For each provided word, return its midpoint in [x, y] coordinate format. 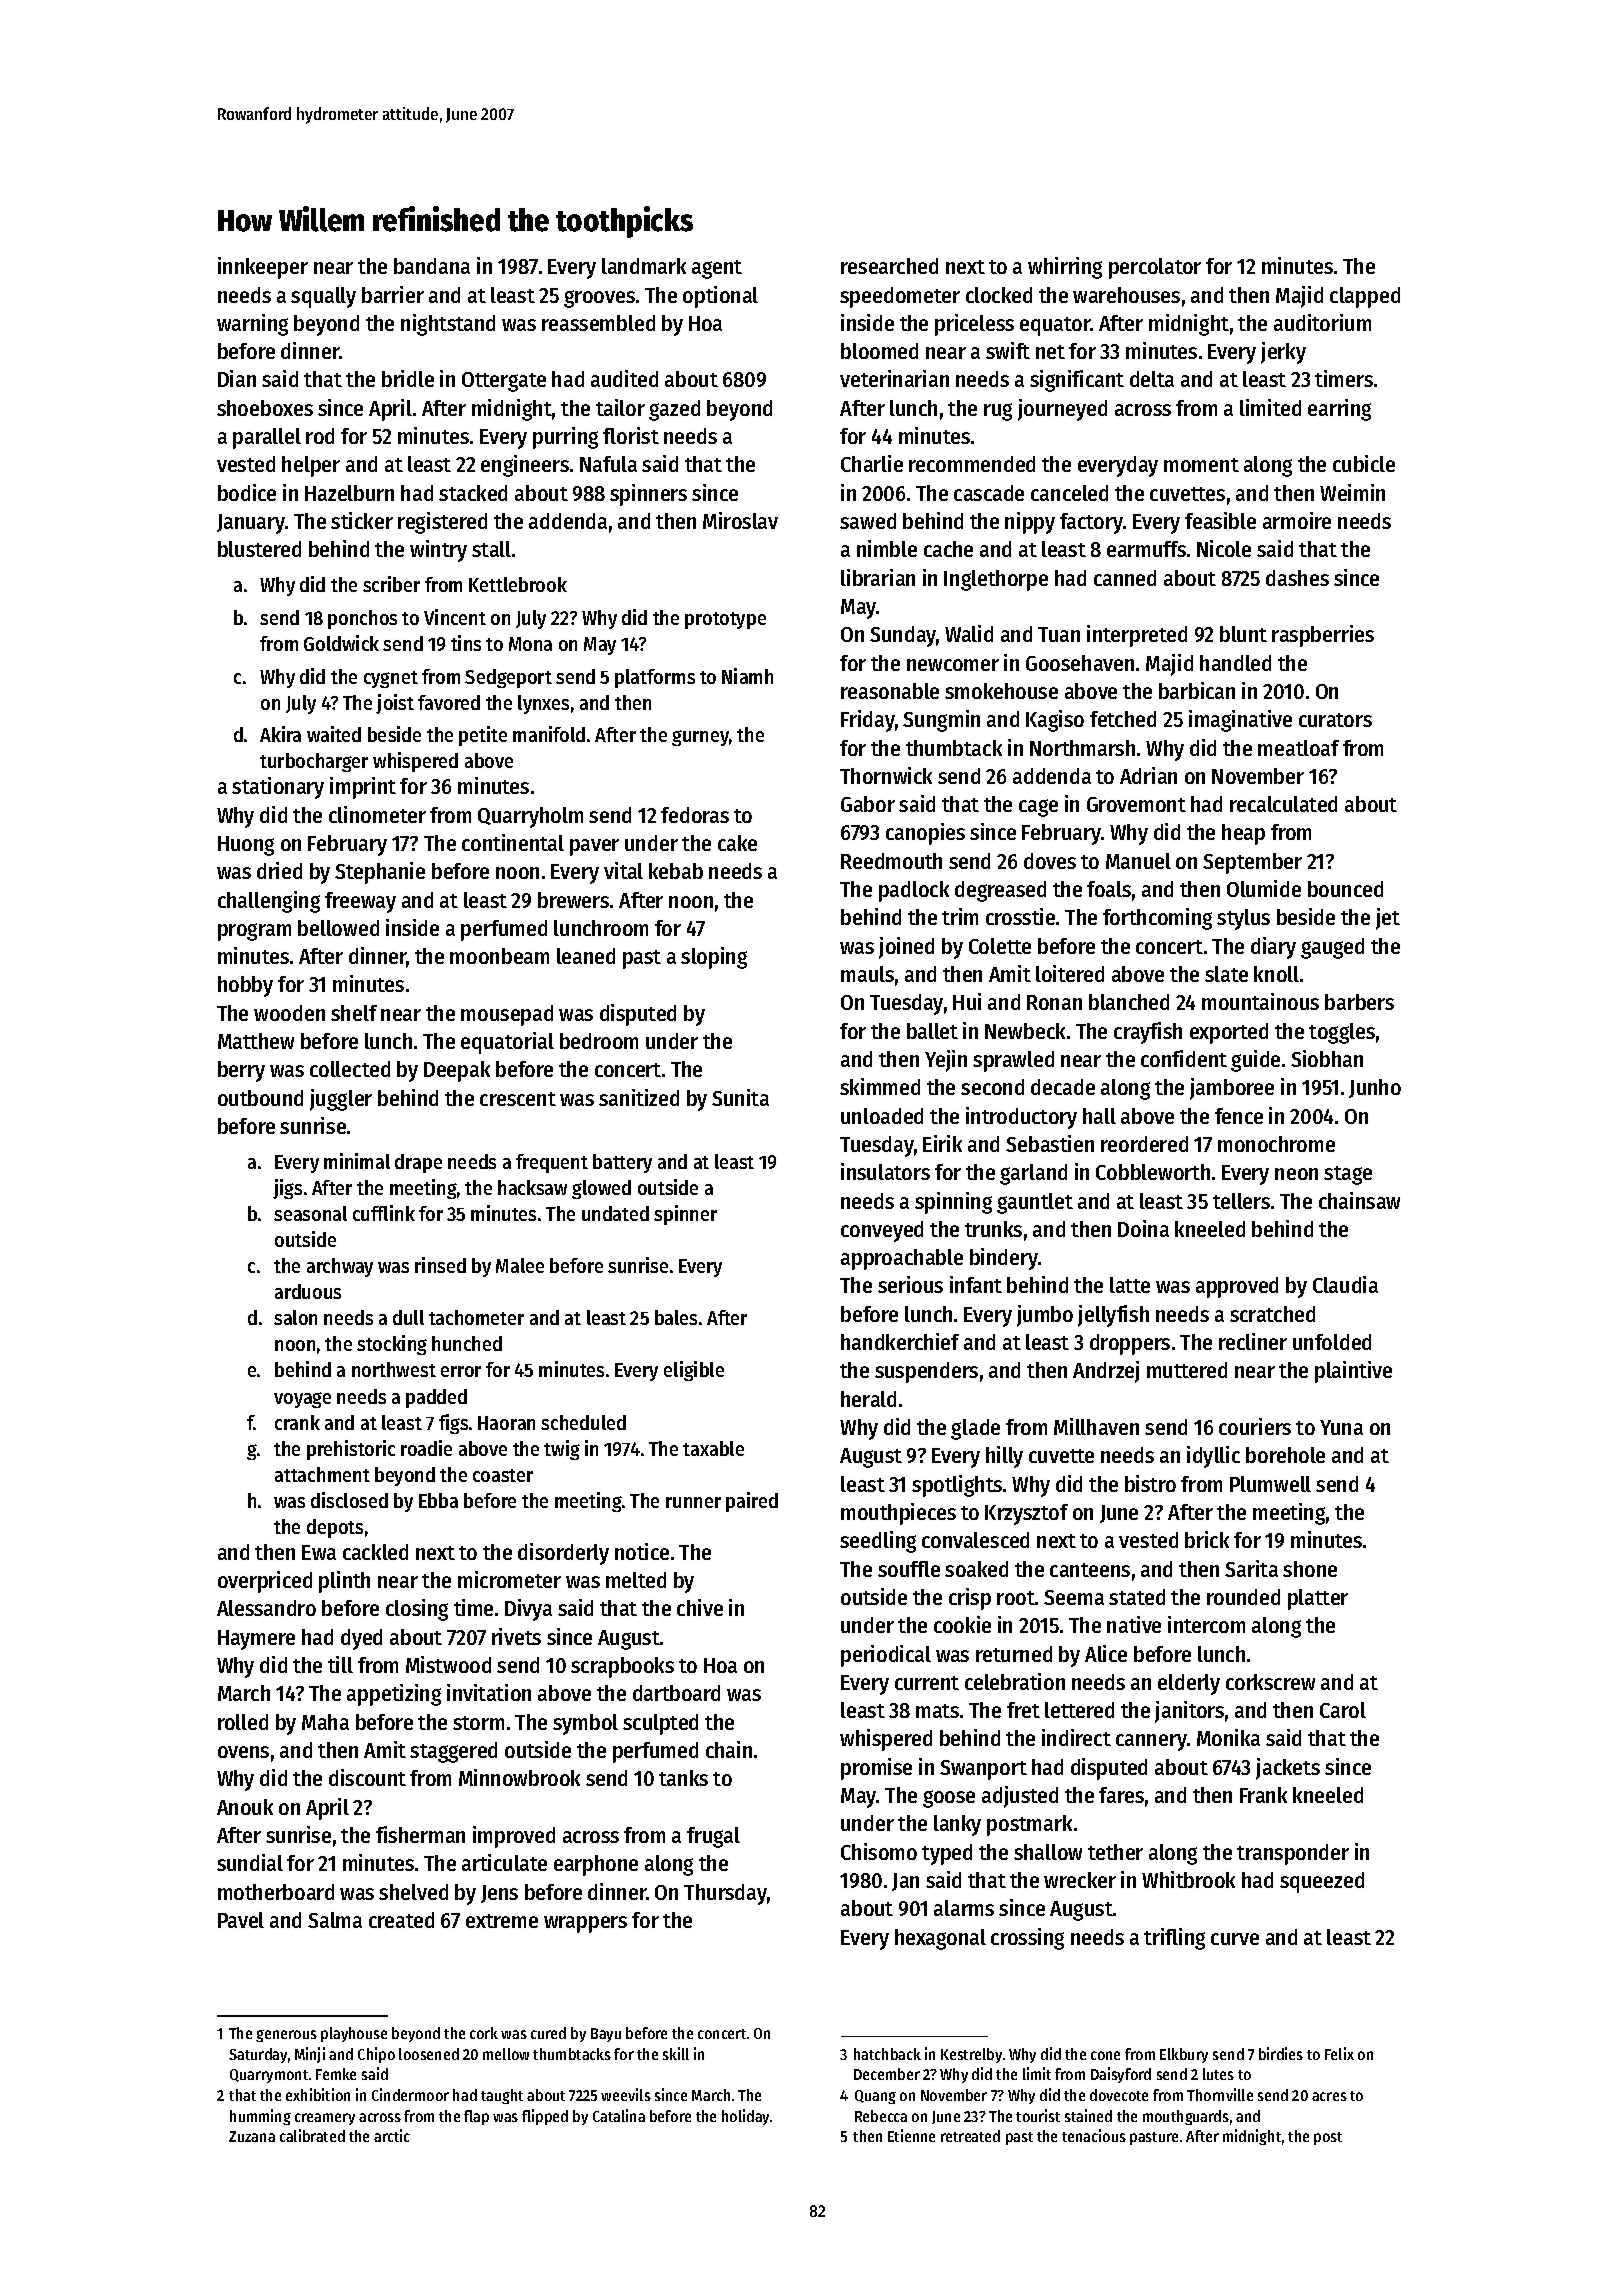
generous [286, 2036]
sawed [868, 521]
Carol [1343, 1710]
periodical [886, 1656]
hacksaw [532, 1187]
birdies [1281, 2053]
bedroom [599, 1041]
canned [1125, 578]
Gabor [868, 804]
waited [334, 734]
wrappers [585, 1924]
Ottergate [504, 382]
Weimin [1352, 492]
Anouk [245, 1807]
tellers [1241, 1201]
